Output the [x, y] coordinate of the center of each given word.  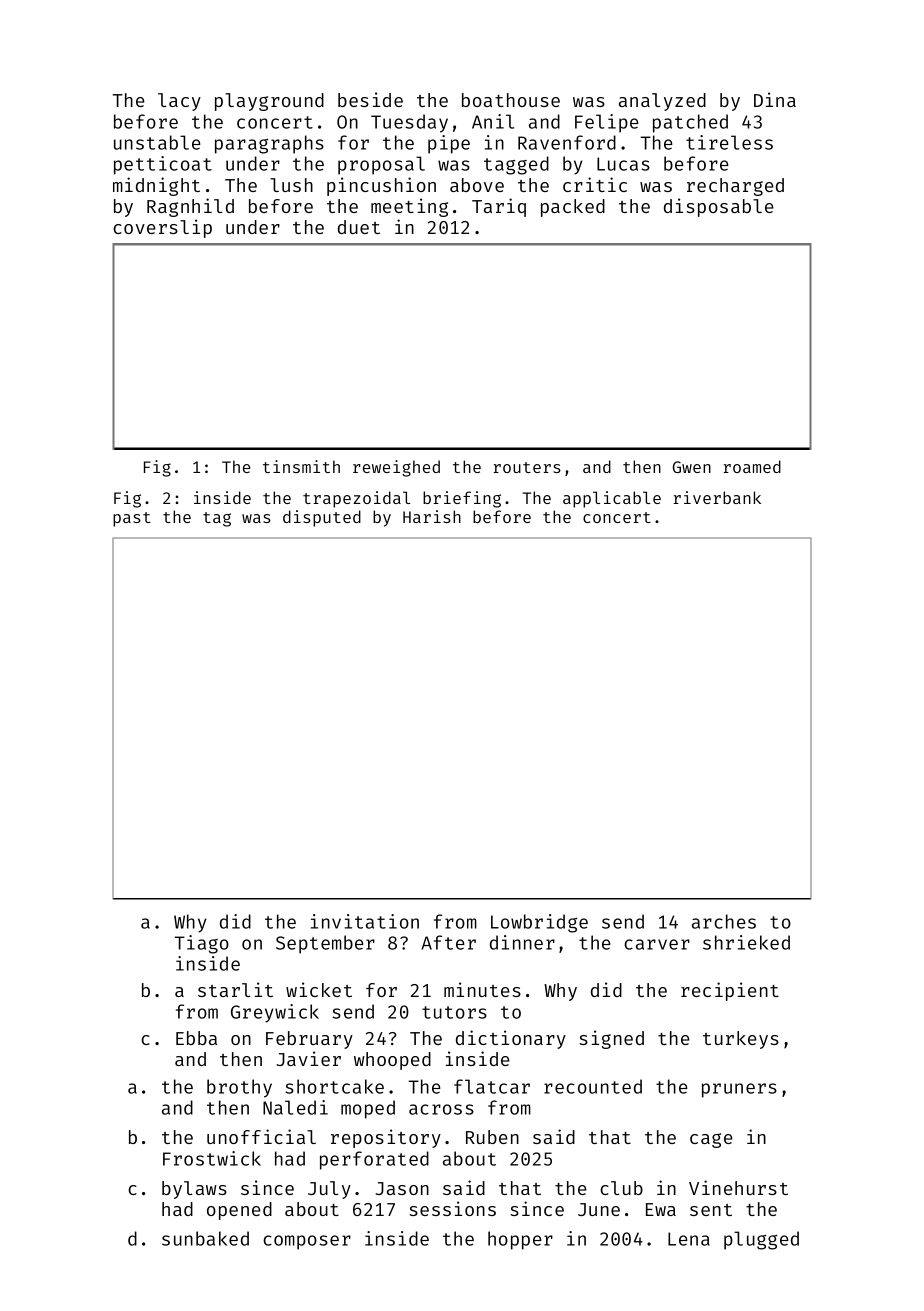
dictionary [511, 1039]
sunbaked [205, 1238]
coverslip [162, 228]
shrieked [746, 942]
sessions [452, 1208]
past [132, 519]
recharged [735, 187]
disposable [719, 207]
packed [573, 208]
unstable [157, 142]
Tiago [201, 944]
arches [724, 921]
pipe [449, 144]
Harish [432, 516]
